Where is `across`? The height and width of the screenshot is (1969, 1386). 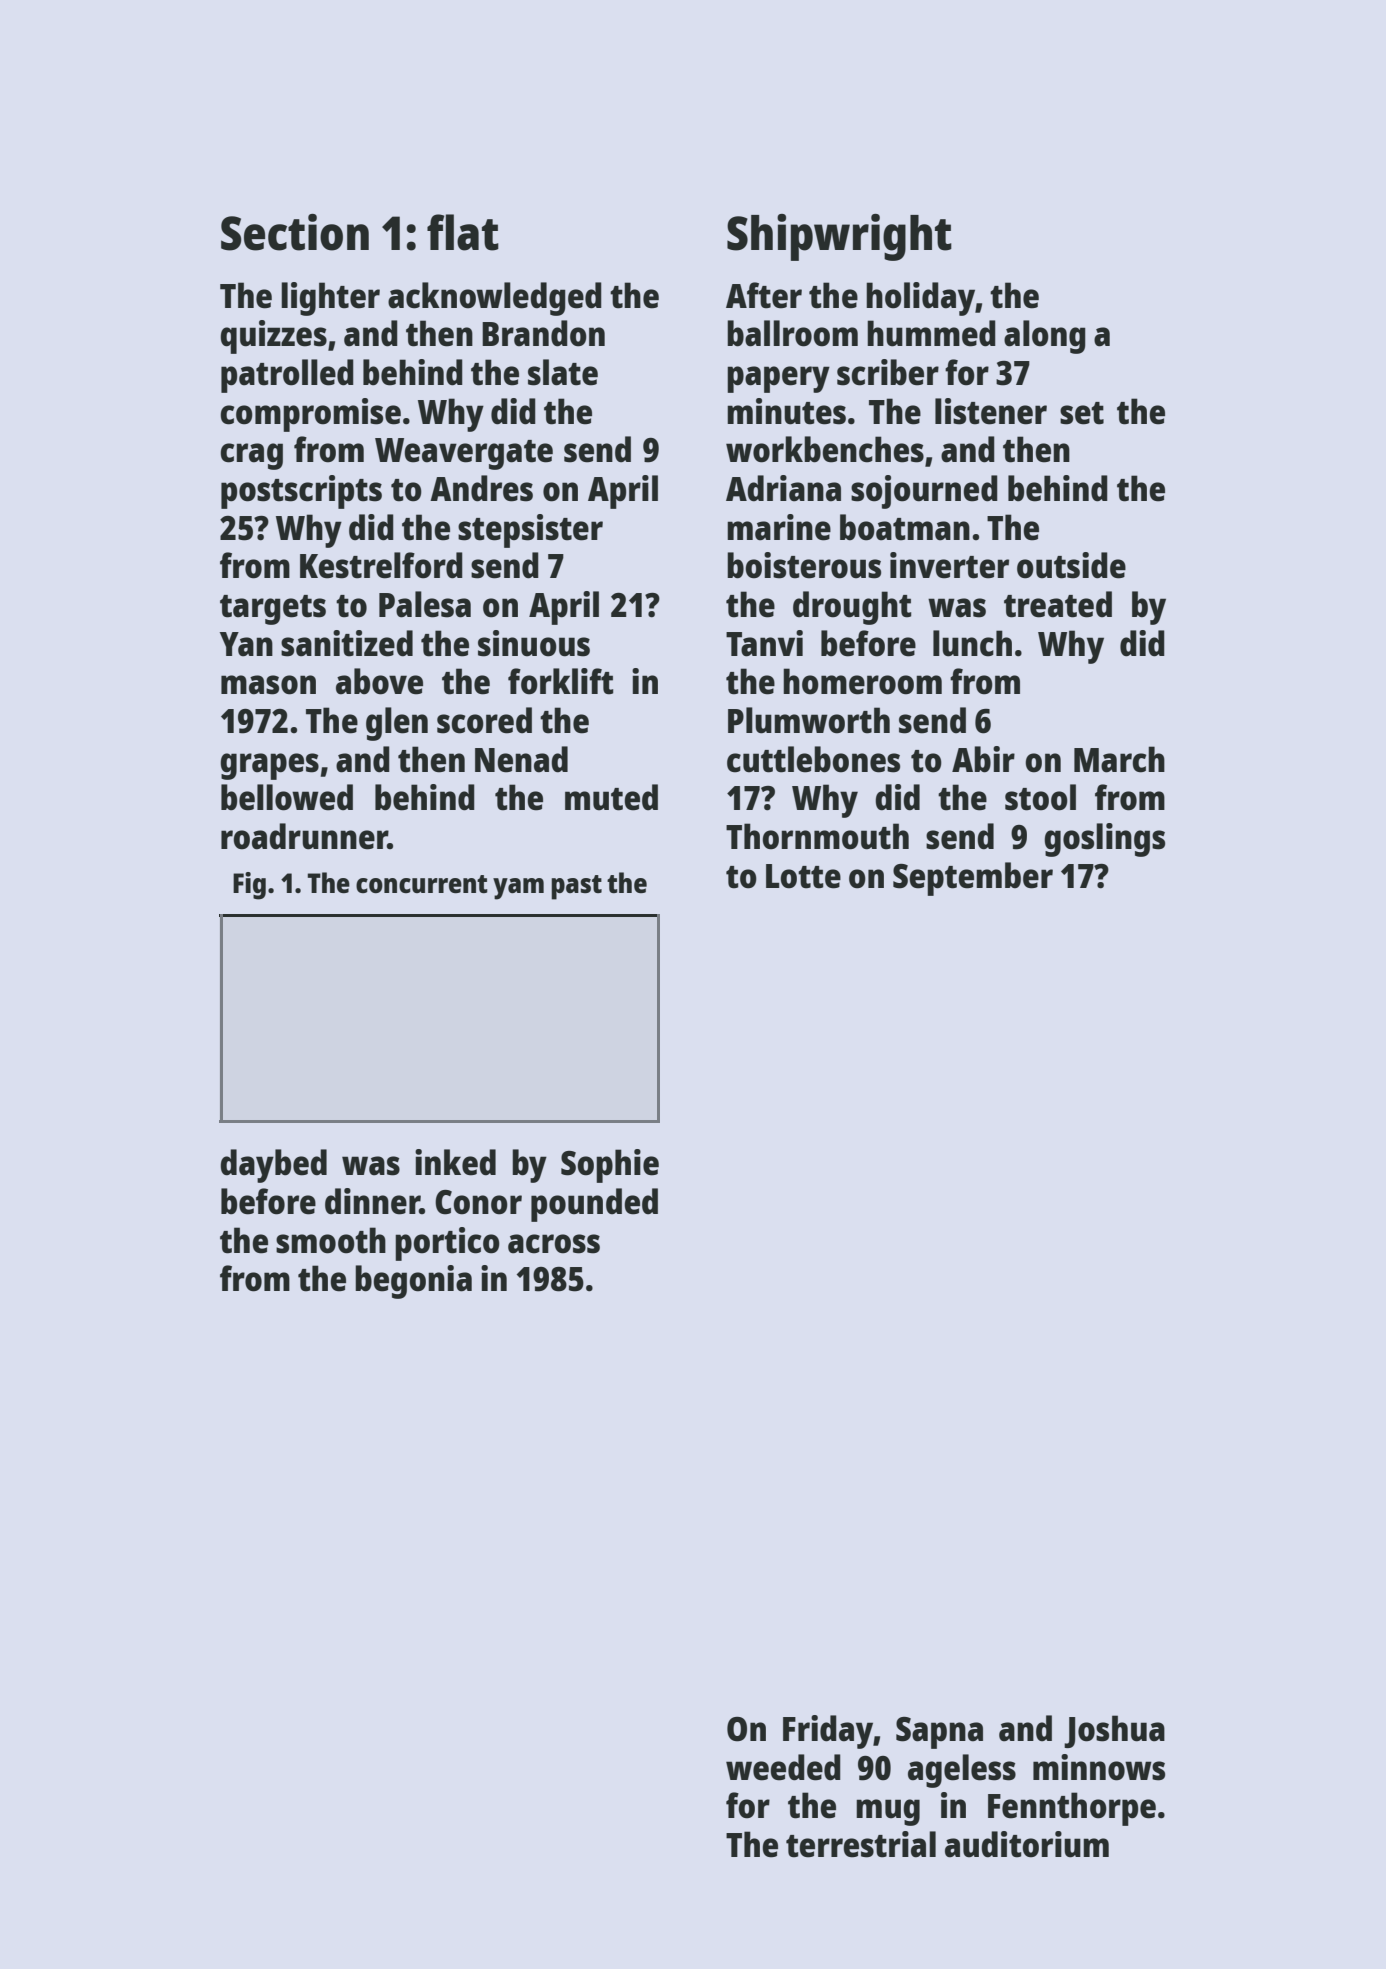
across is located at coordinates (554, 1244).
